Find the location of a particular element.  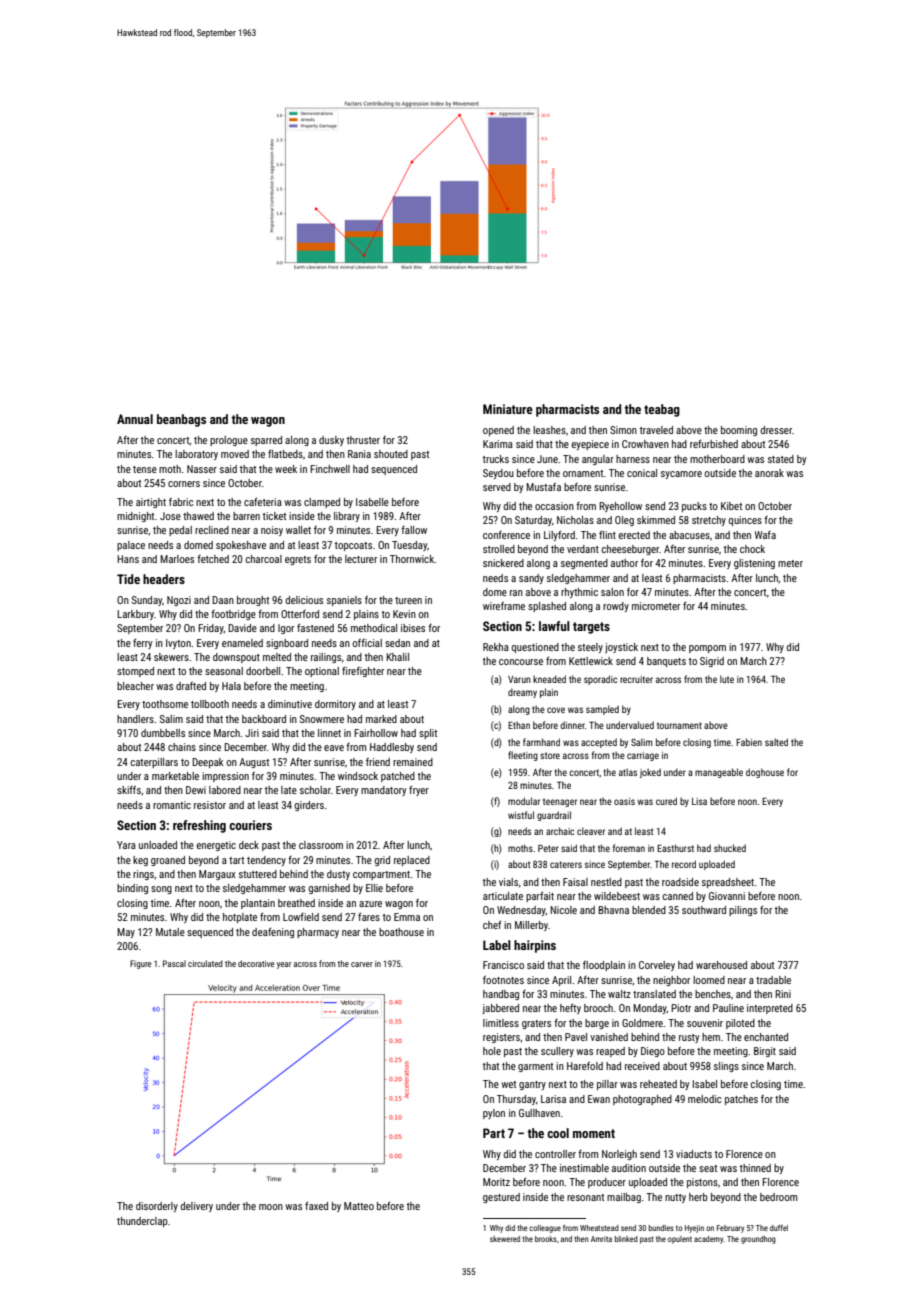

faxed is located at coordinates (316, 1206).
